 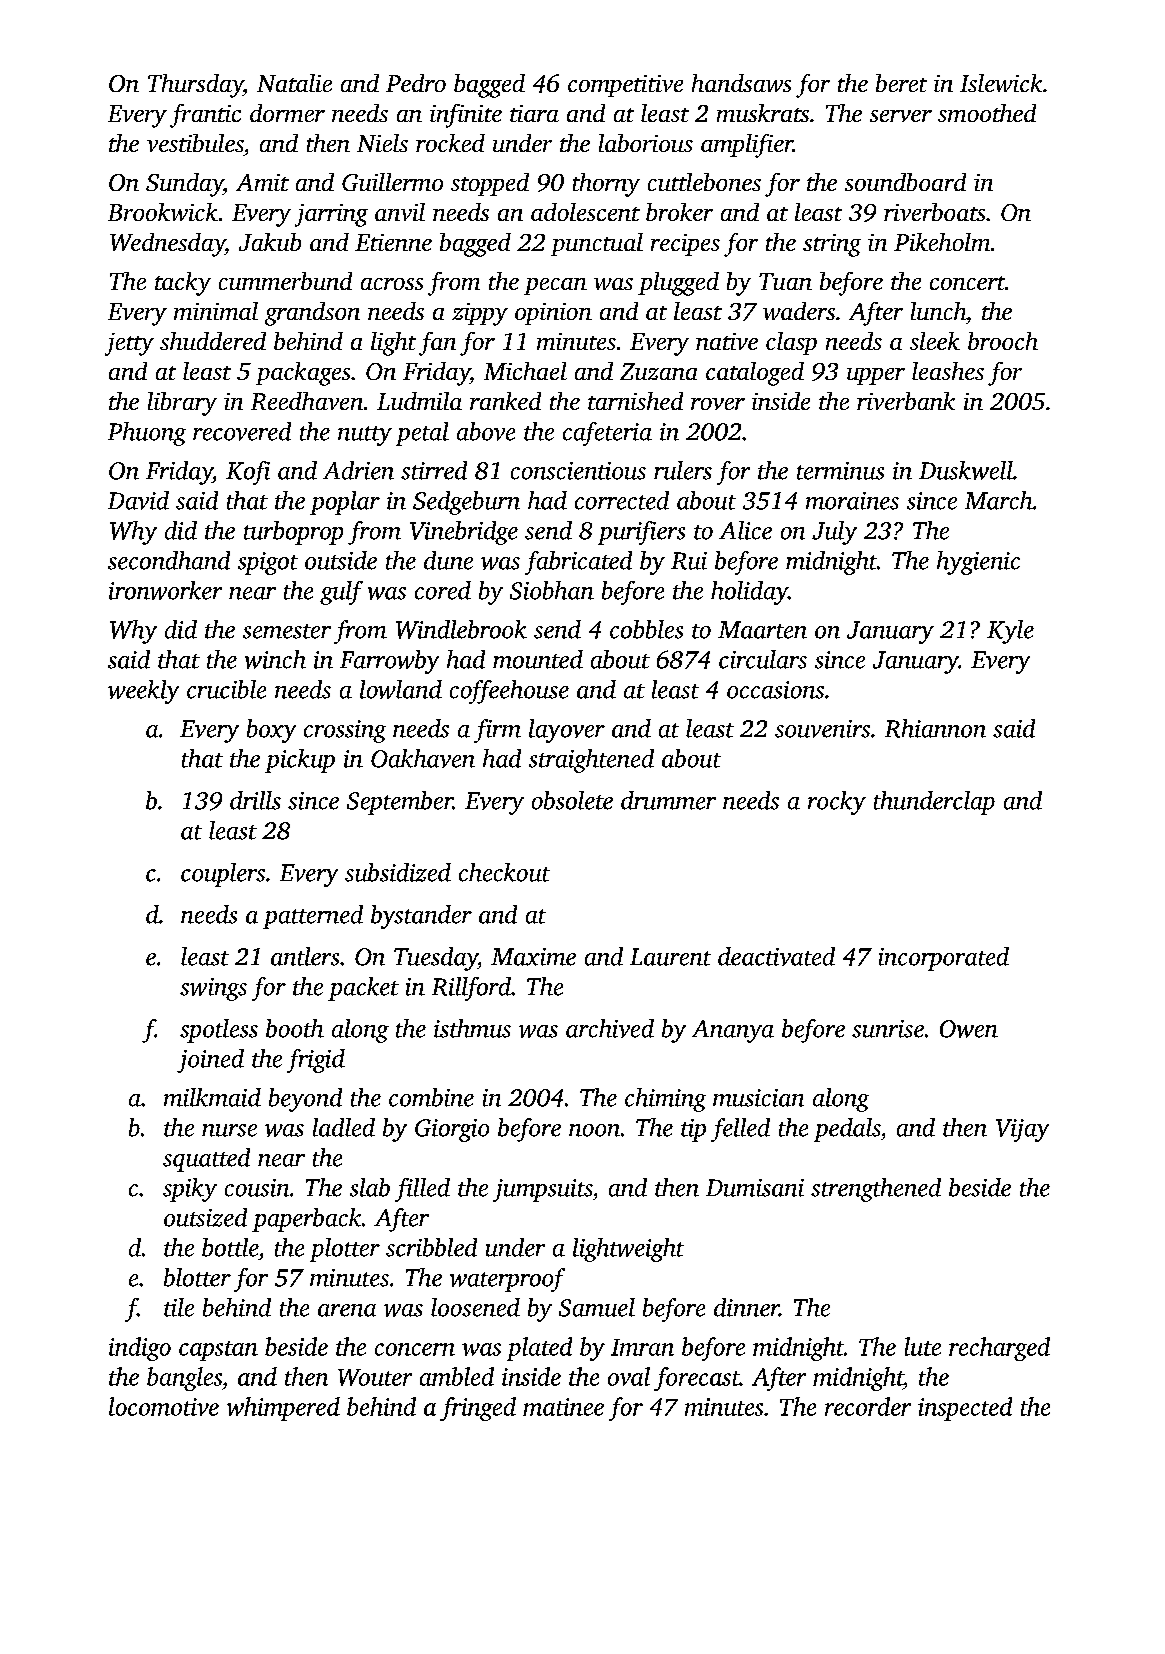 What do you see at coordinates (746, 1307) in the document?
I see `dinner` at bounding box center [746, 1307].
